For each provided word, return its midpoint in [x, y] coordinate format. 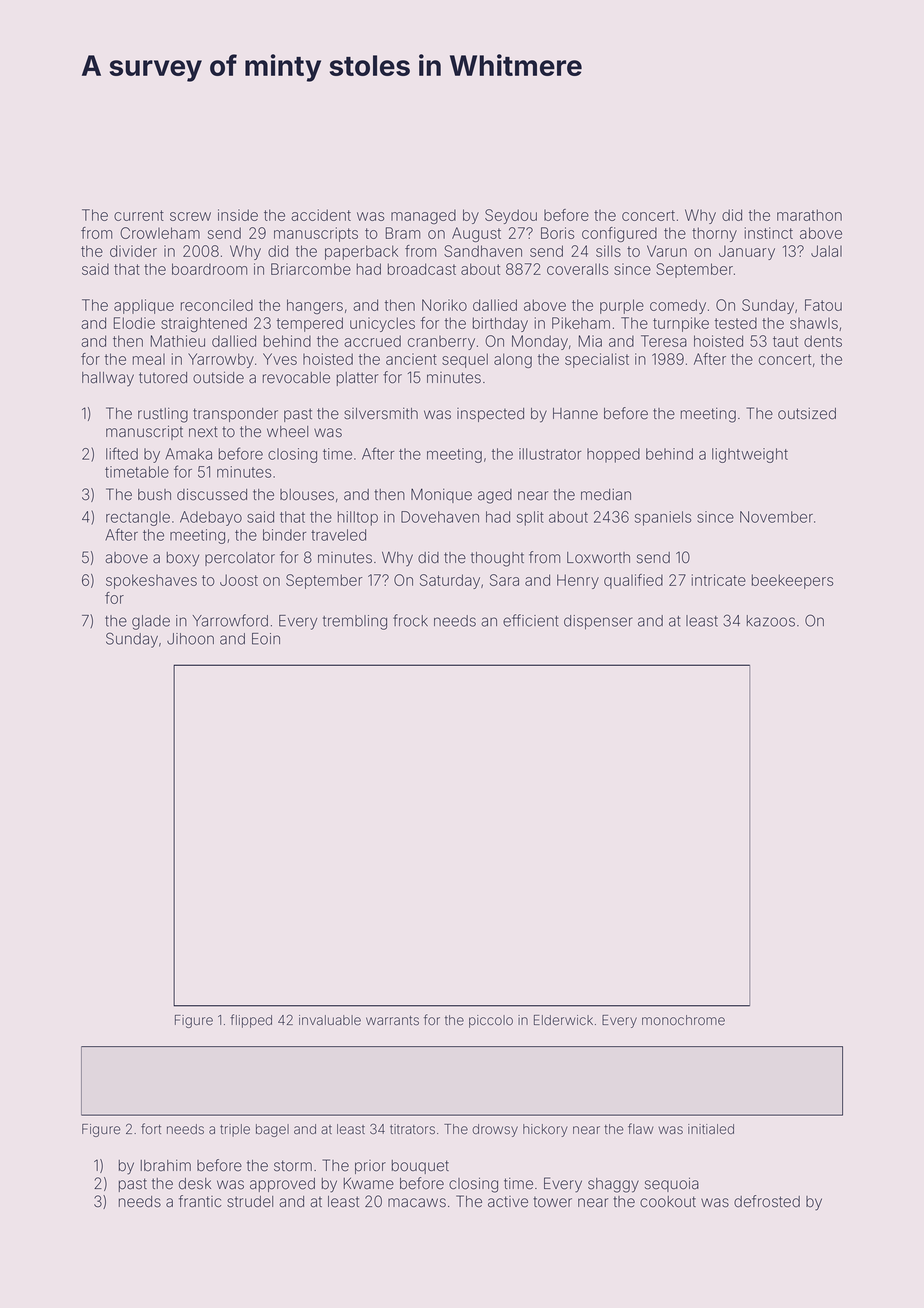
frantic [200, 1201]
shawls [814, 323]
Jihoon [190, 639]
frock [410, 620]
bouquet [420, 1167]
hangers [315, 306]
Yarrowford [230, 620]
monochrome [683, 1020]
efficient [530, 620]
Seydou [511, 216]
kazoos [771, 621]
